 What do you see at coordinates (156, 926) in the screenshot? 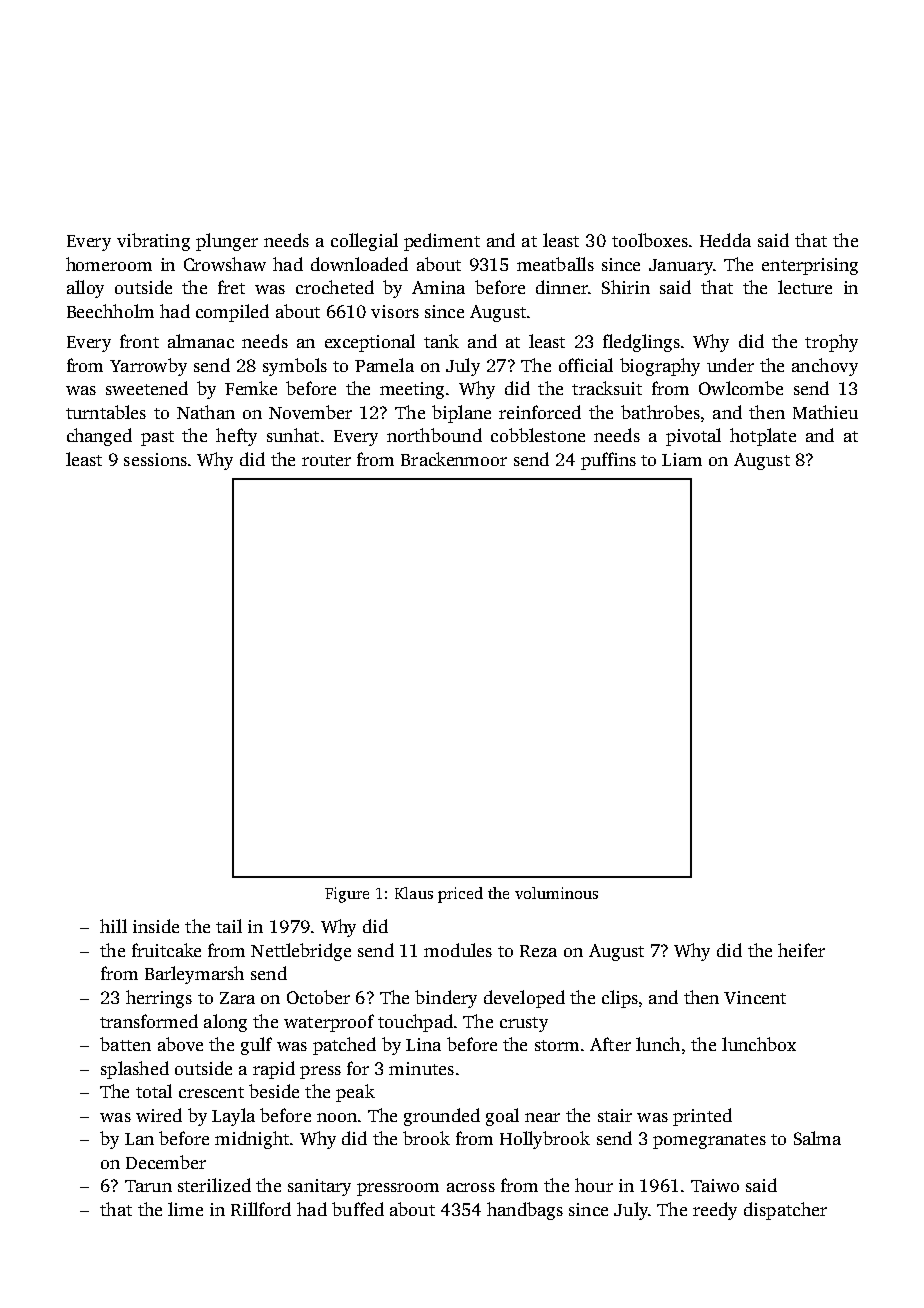
I see `inside` at bounding box center [156, 926].
